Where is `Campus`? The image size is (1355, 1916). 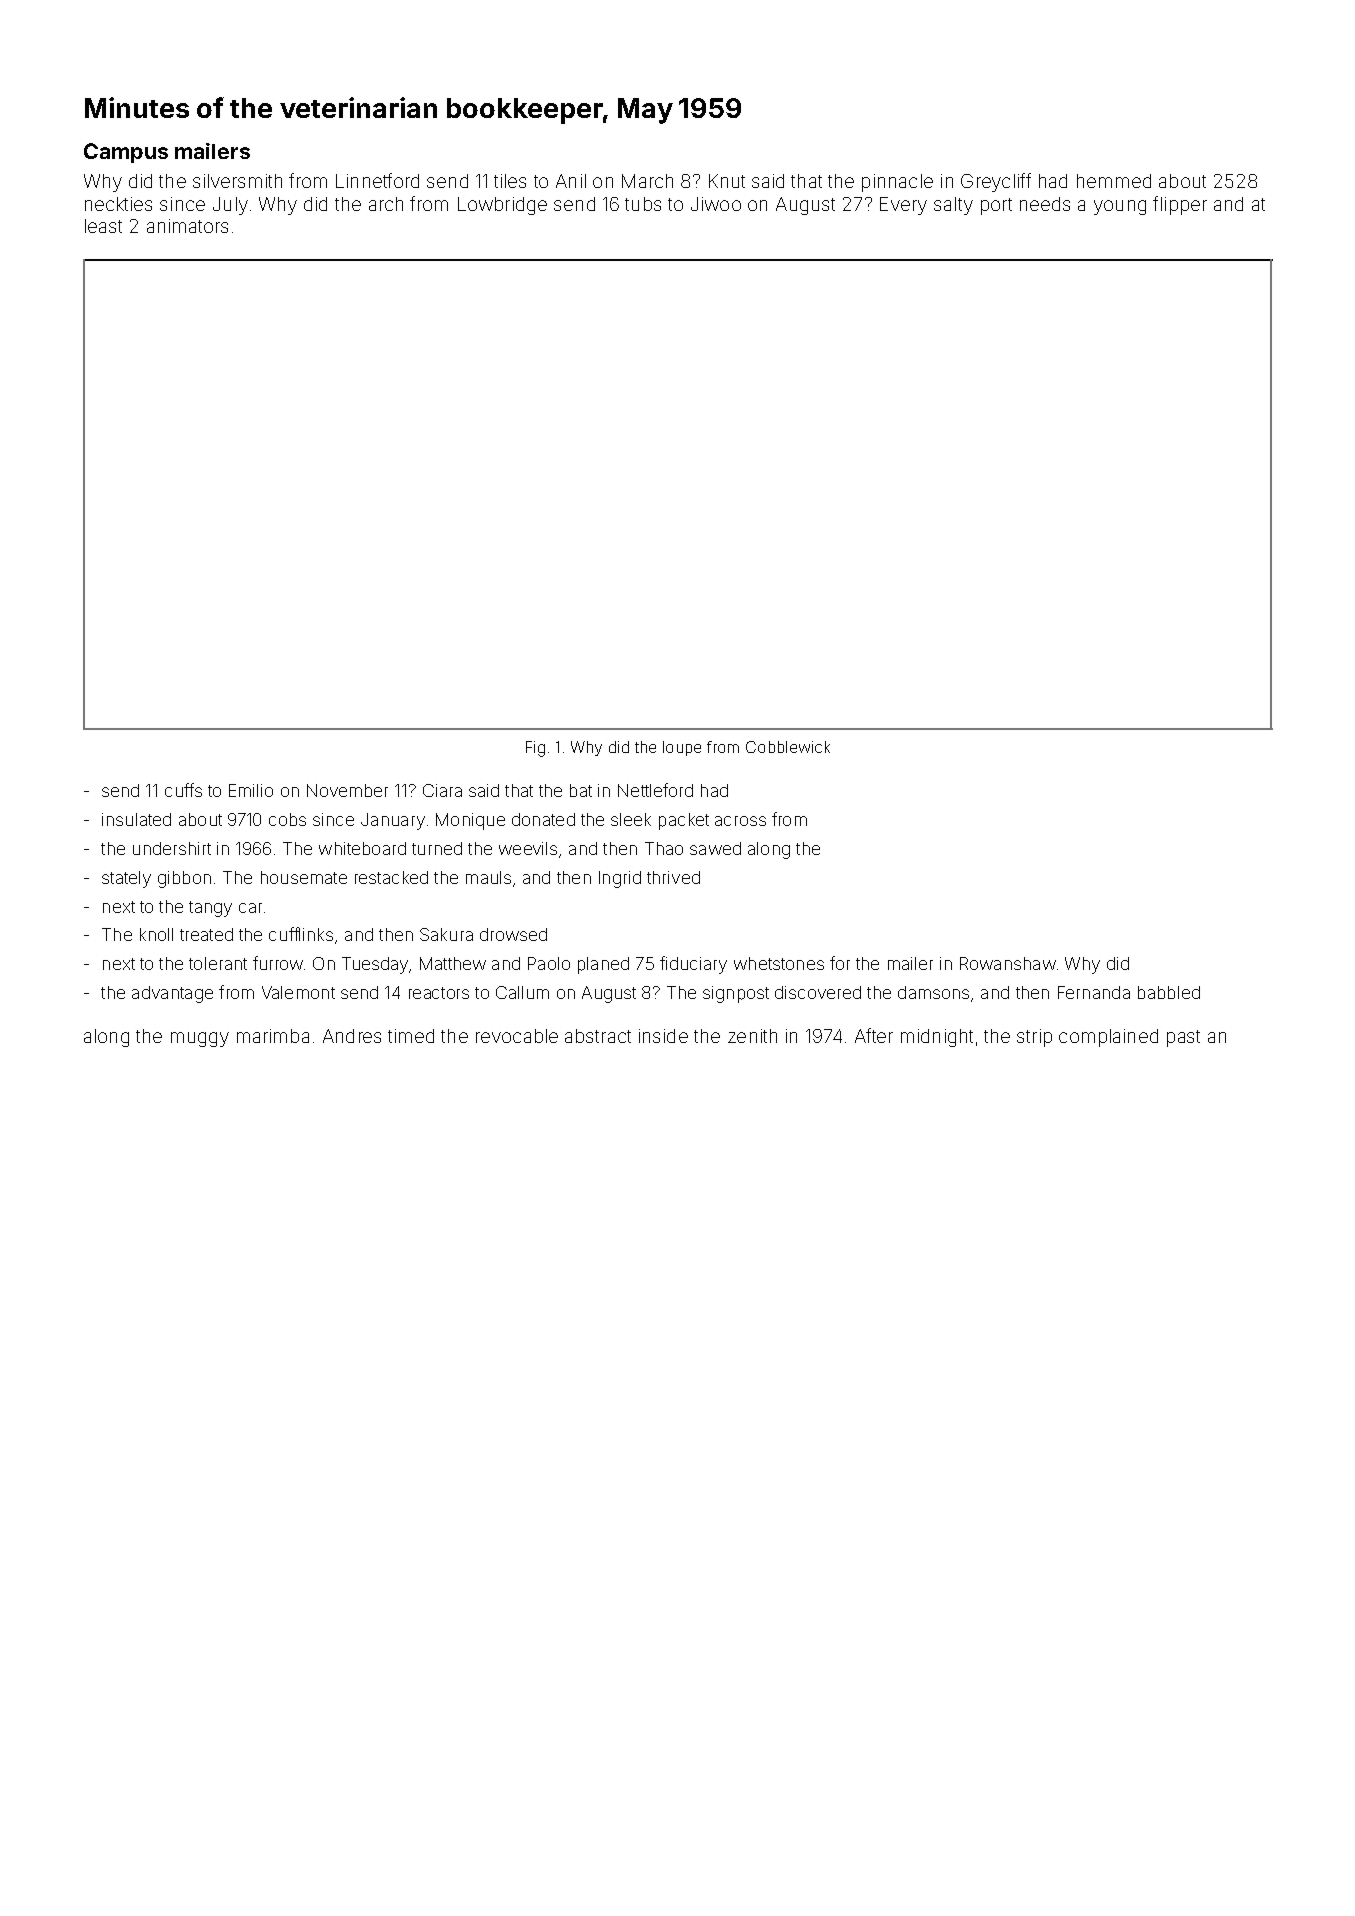
Campus is located at coordinates (126, 153).
